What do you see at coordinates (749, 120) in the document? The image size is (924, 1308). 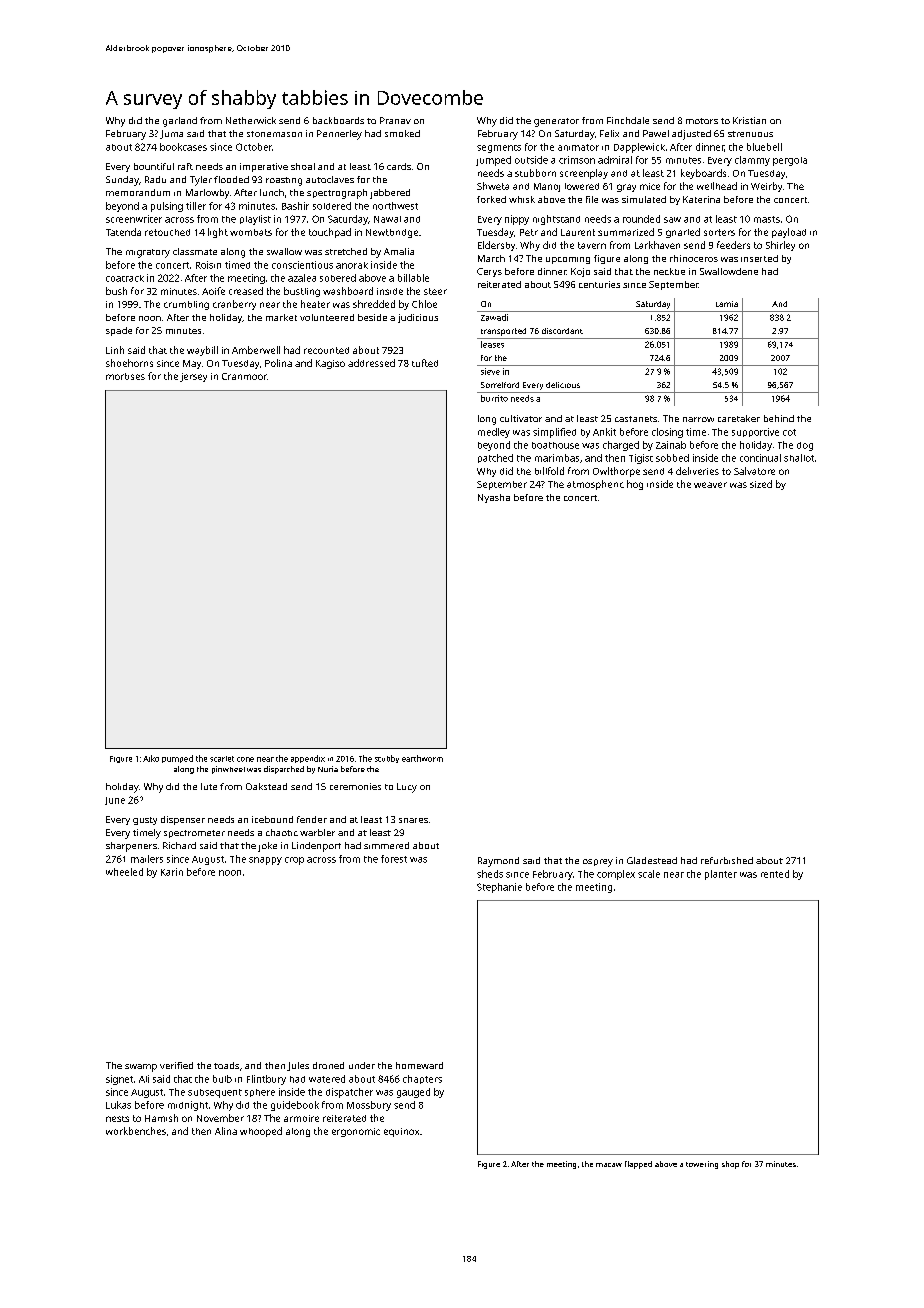 I see `Kristian` at bounding box center [749, 120].
